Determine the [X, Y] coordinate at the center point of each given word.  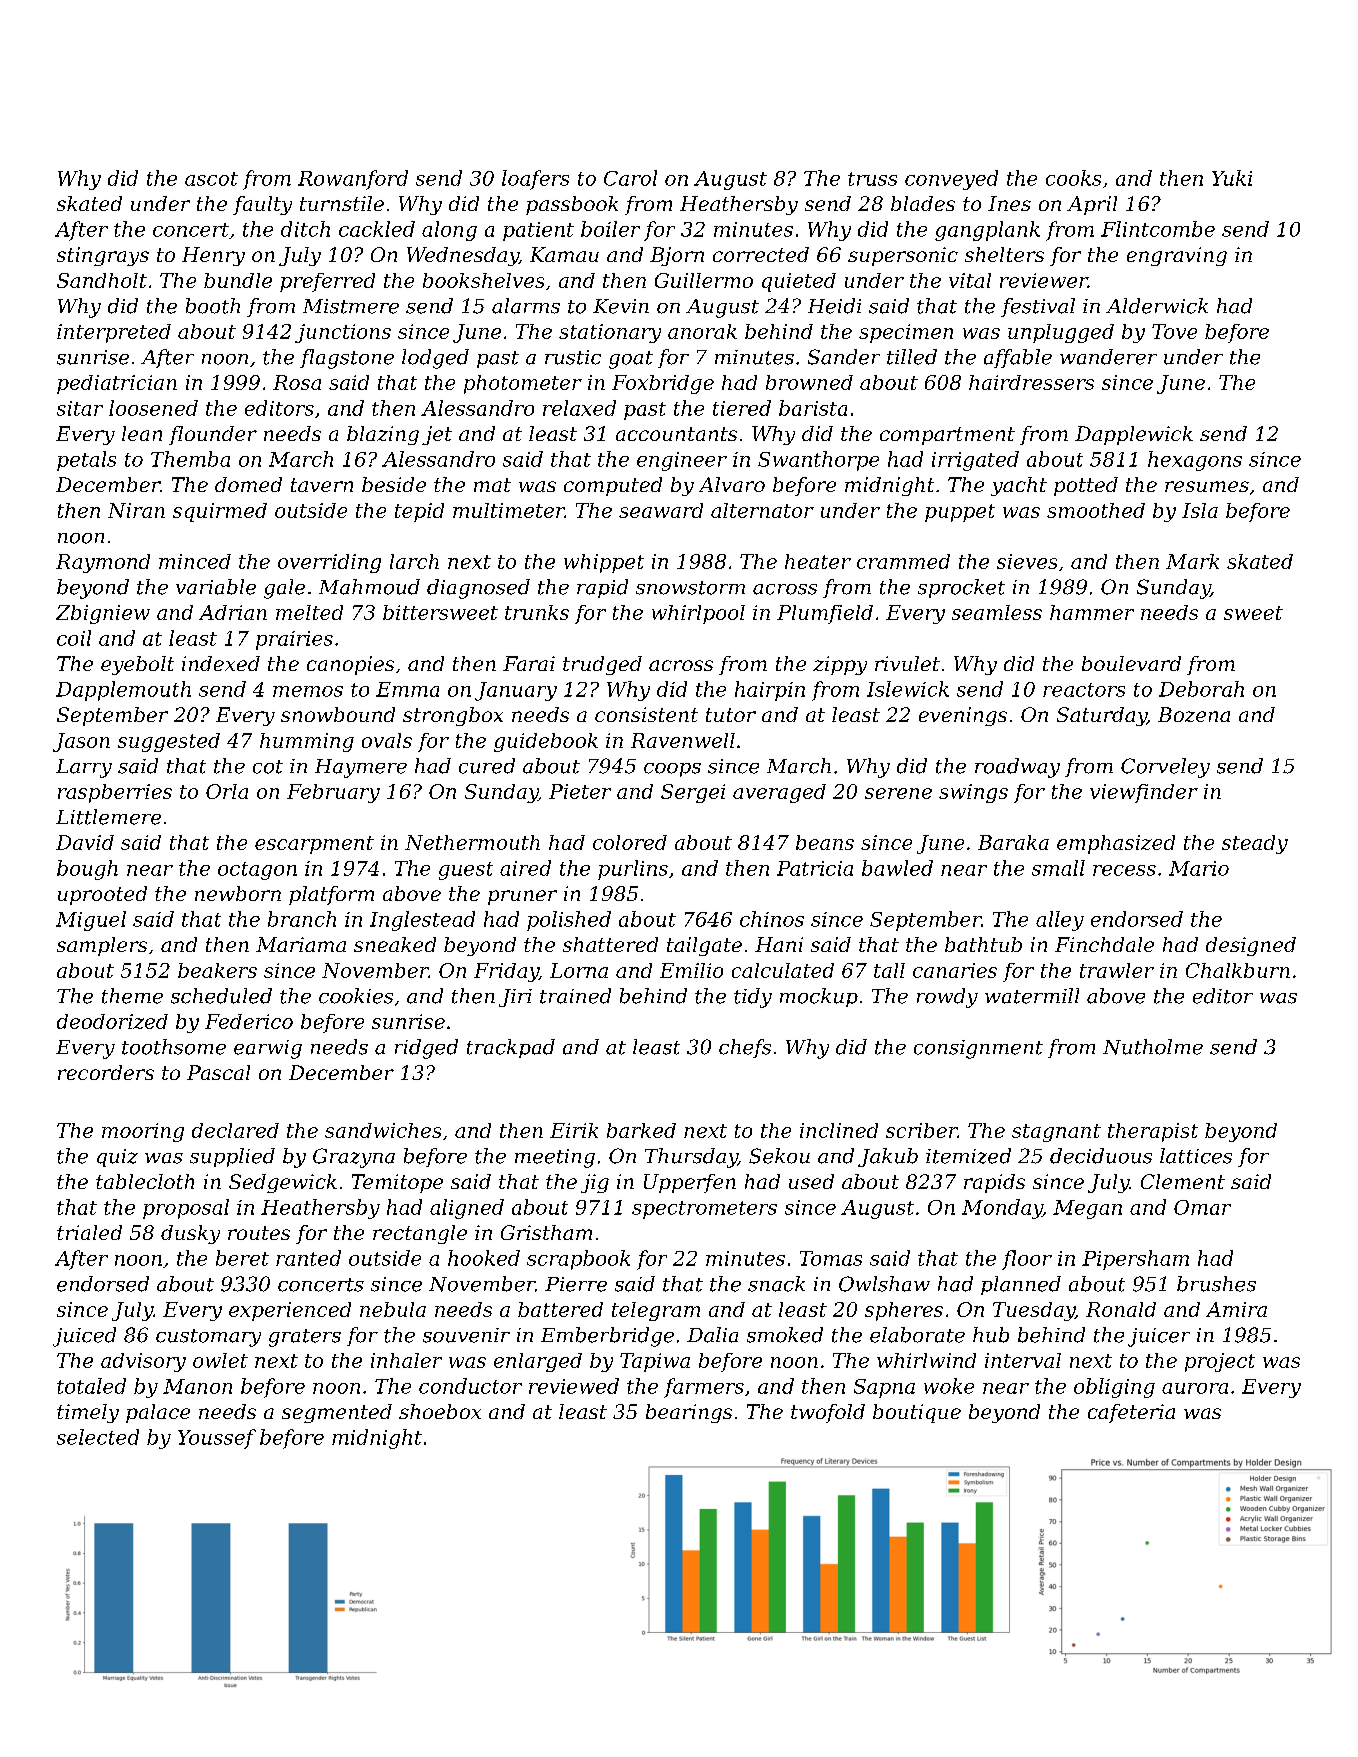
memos [308, 691]
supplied [232, 1157]
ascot [211, 179]
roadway [1017, 768]
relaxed [579, 408]
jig [595, 1183]
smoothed [1096, 510]
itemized [968, 1156]
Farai [529, 663]
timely [88, 1413]
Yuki [1232, 178]
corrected [761, 254]
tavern [322, 485]
